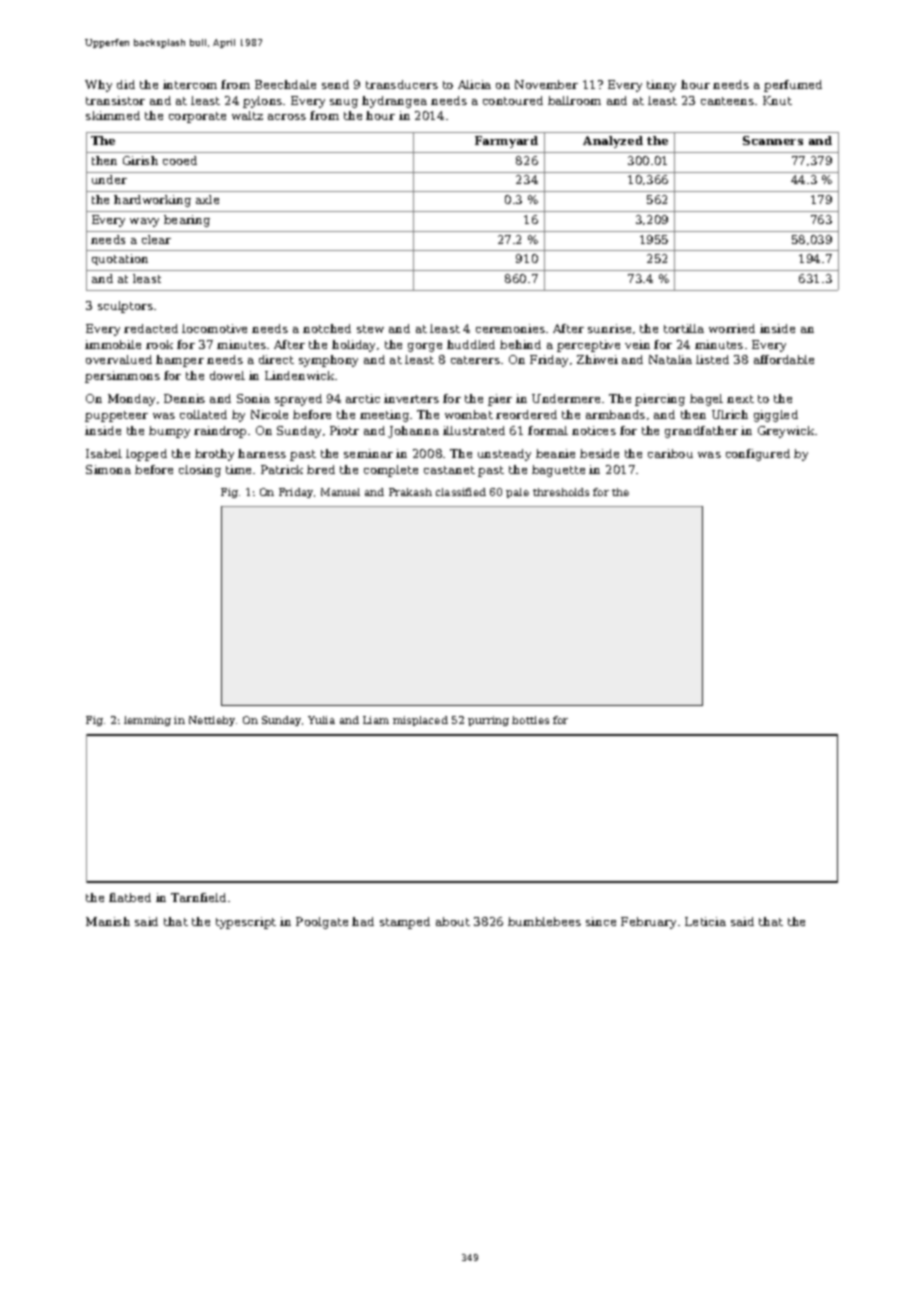 The image size is (924, 1308). What do you see at coordinates (506, 142) in the screenshot?
I see `Farmyard` at bounding box center [506, 142].
